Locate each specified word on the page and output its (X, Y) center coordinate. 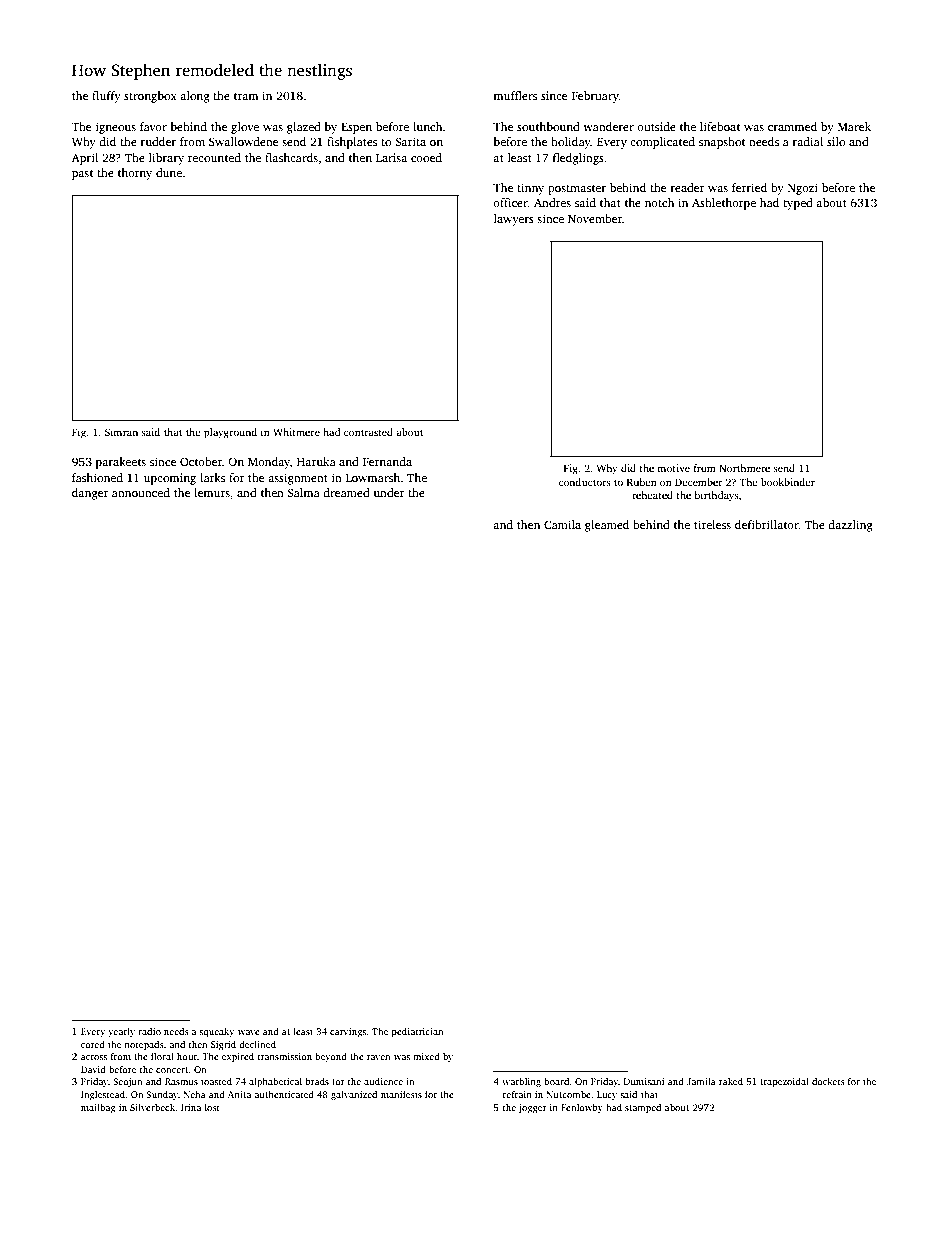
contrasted (368, 432)
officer (510, 202)
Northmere (744, 468)
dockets (828, 1081)
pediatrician (417, 1032)
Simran (121, 432)
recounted (214, 157)
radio (149, 1031)
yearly (121, 1032)
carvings (348, 1032)
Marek (854, 126)
